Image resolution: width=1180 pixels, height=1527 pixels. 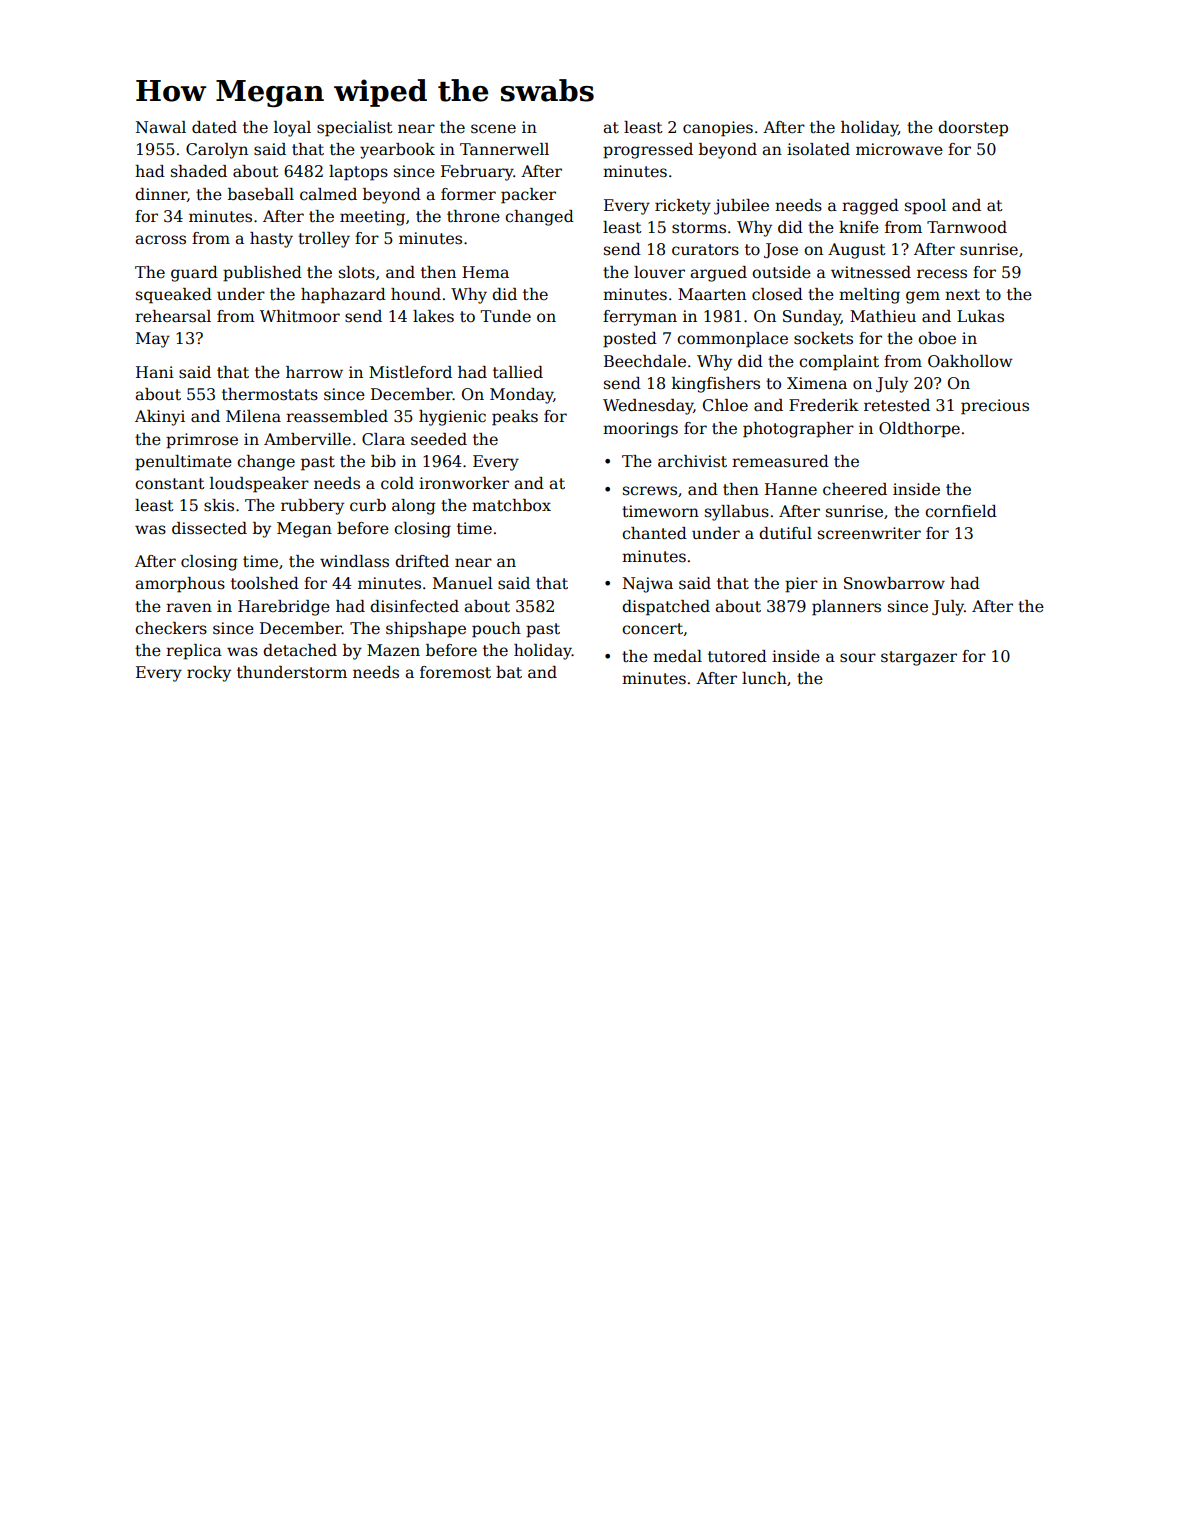 What do you see at coordinates (173, 316) in the screenshot?
I see `rehearsal` at bounding box center [173, 316].
